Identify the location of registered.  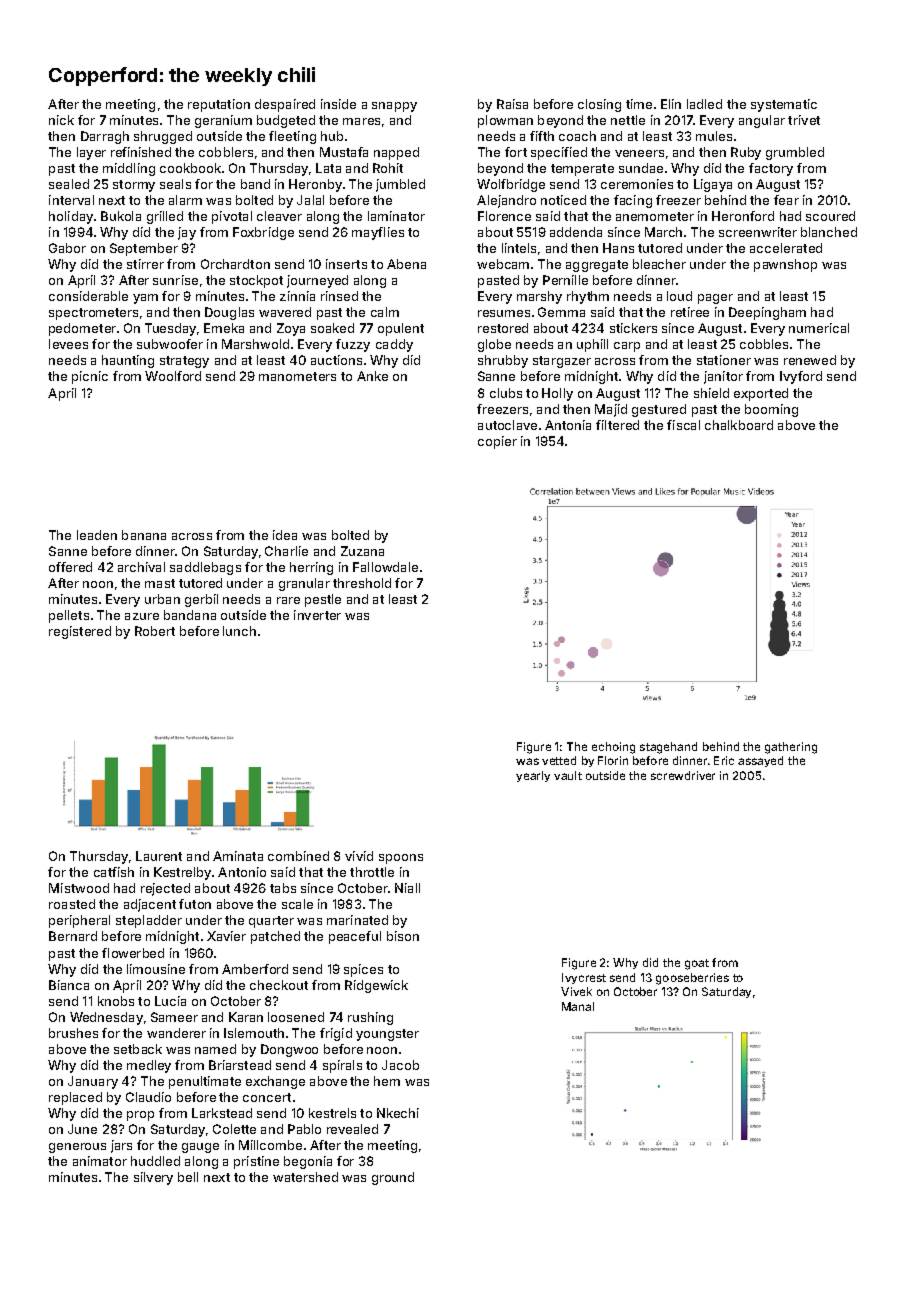
(80, 632).
